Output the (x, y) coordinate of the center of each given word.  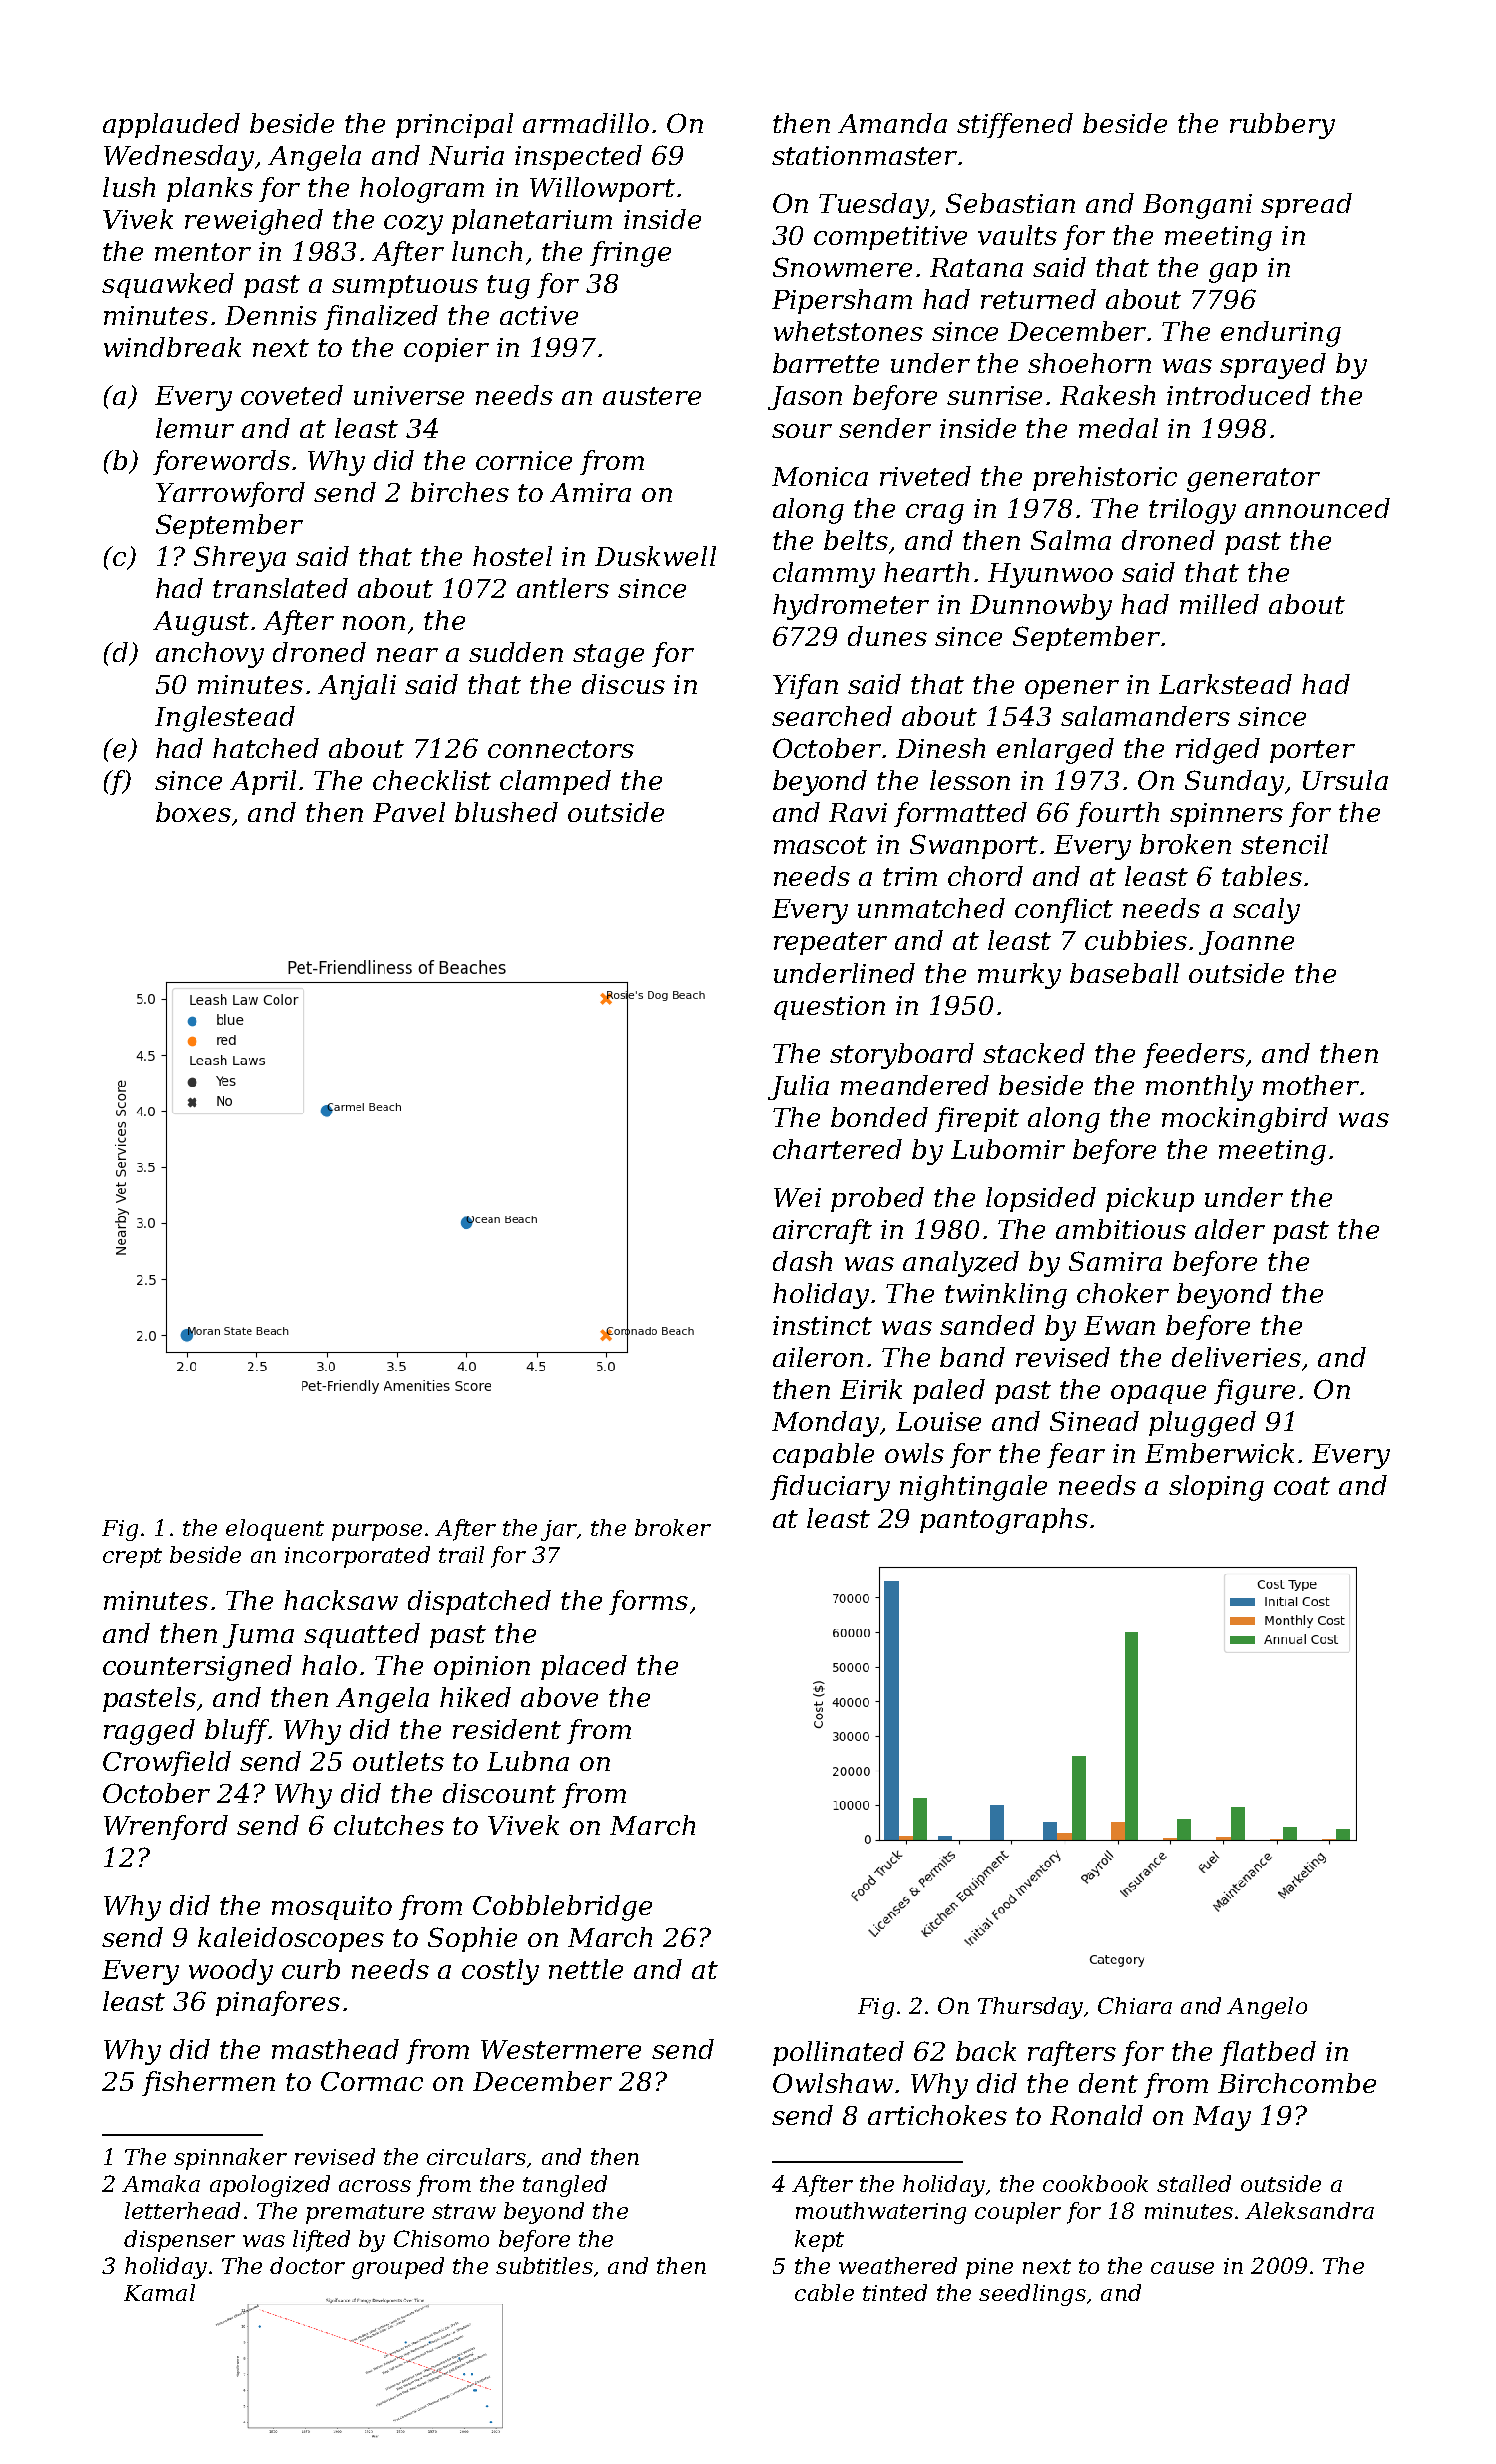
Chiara (1135, 2005)
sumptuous (405, 286)
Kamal (159, 2292)
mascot (820, 845)
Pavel (409, 812)
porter (1312, 751)
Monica (820, 476)
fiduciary (830, 1488)
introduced (1239, 395)
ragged (149, 1732)
